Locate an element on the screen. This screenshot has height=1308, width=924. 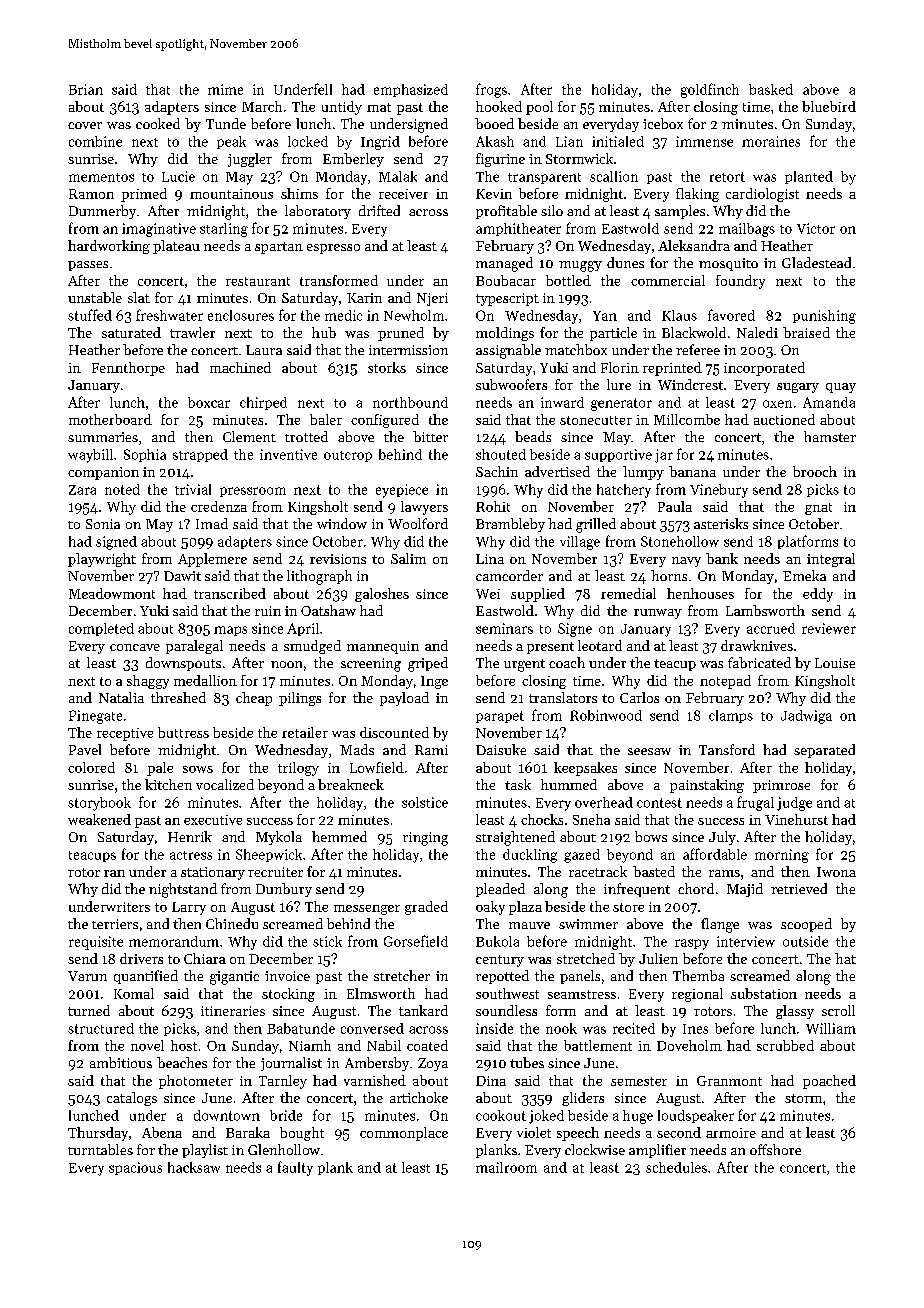
Meadowmont is located at coordinates (112, 593).
